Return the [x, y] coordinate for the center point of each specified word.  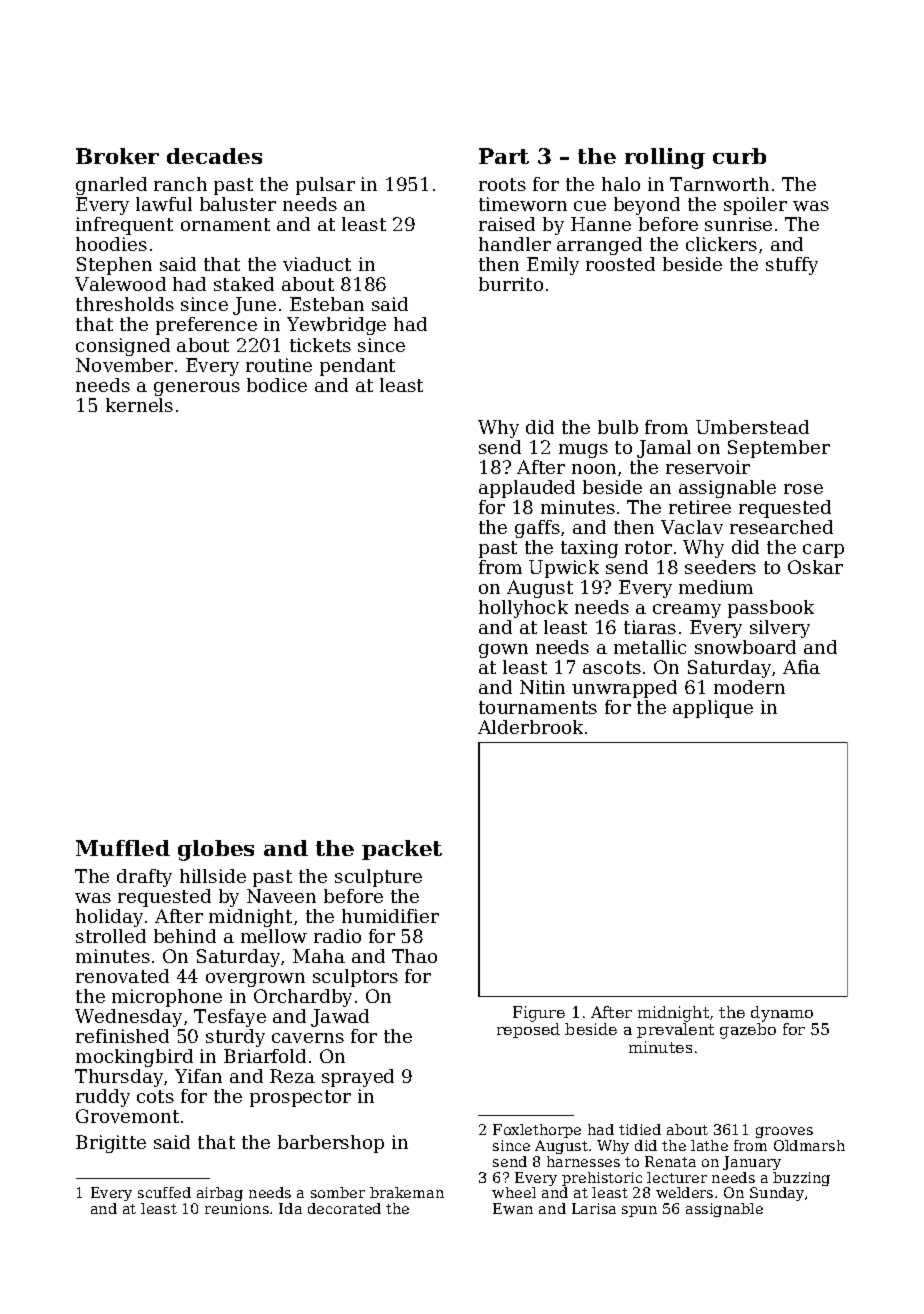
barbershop [331, 1144]
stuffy [792, 266]
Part [504, 156]
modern [749, 687]
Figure [539, 1014]
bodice [277, 385]
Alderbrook [530, 727]
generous [197, 389]
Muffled [123, 848]
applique [713, 709]
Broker [117, 156]
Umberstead [752, 427]
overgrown [255, 980]
